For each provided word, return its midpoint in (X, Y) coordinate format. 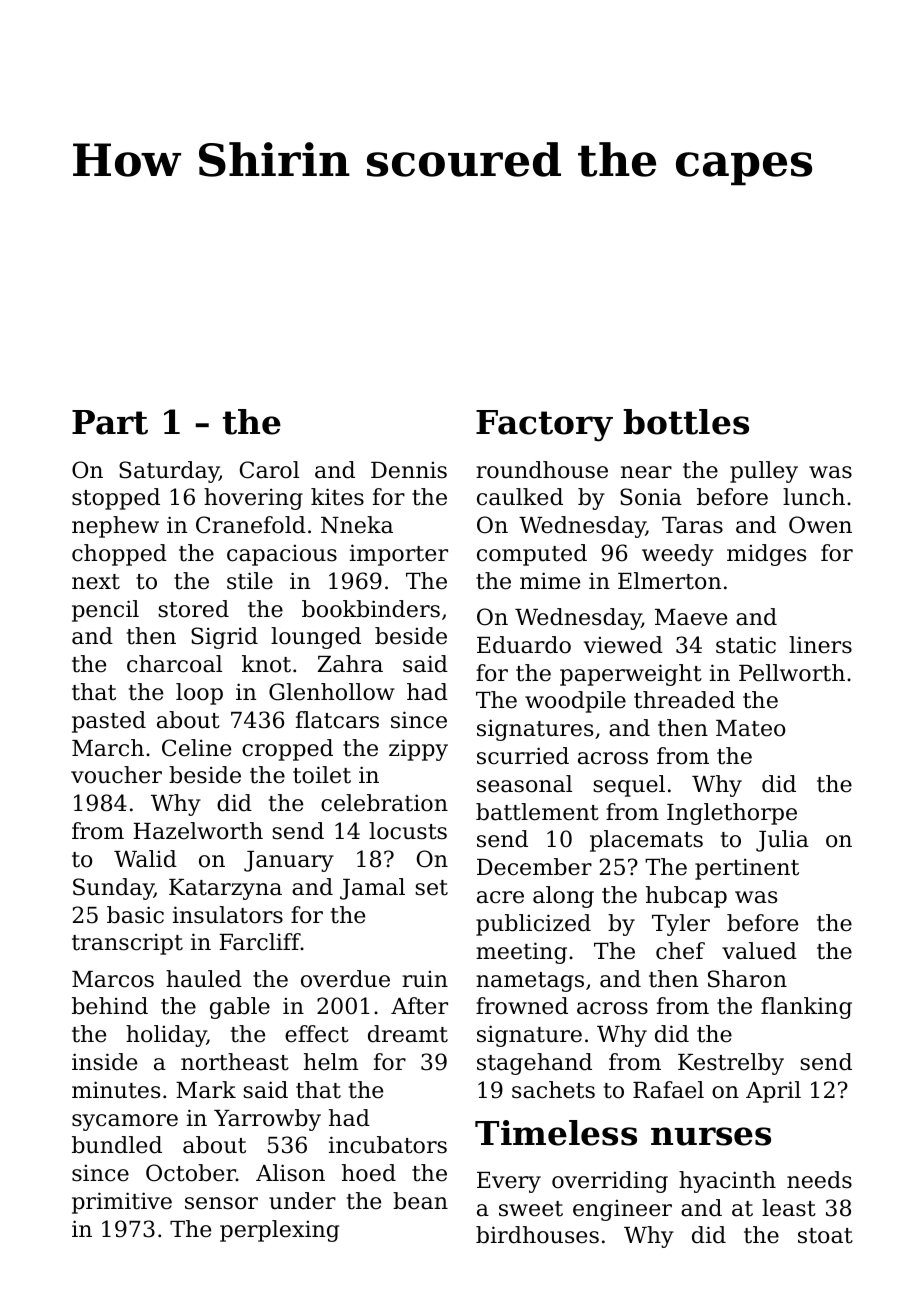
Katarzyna (225, 889)
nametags (530, 982)
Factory (544, 426)
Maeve (691, 617)
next (96, 582)
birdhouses (537, 1235)
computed (532, 555)
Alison (290, 1173)
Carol (269, 470)
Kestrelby (731, 1064)
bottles (686, 422)
